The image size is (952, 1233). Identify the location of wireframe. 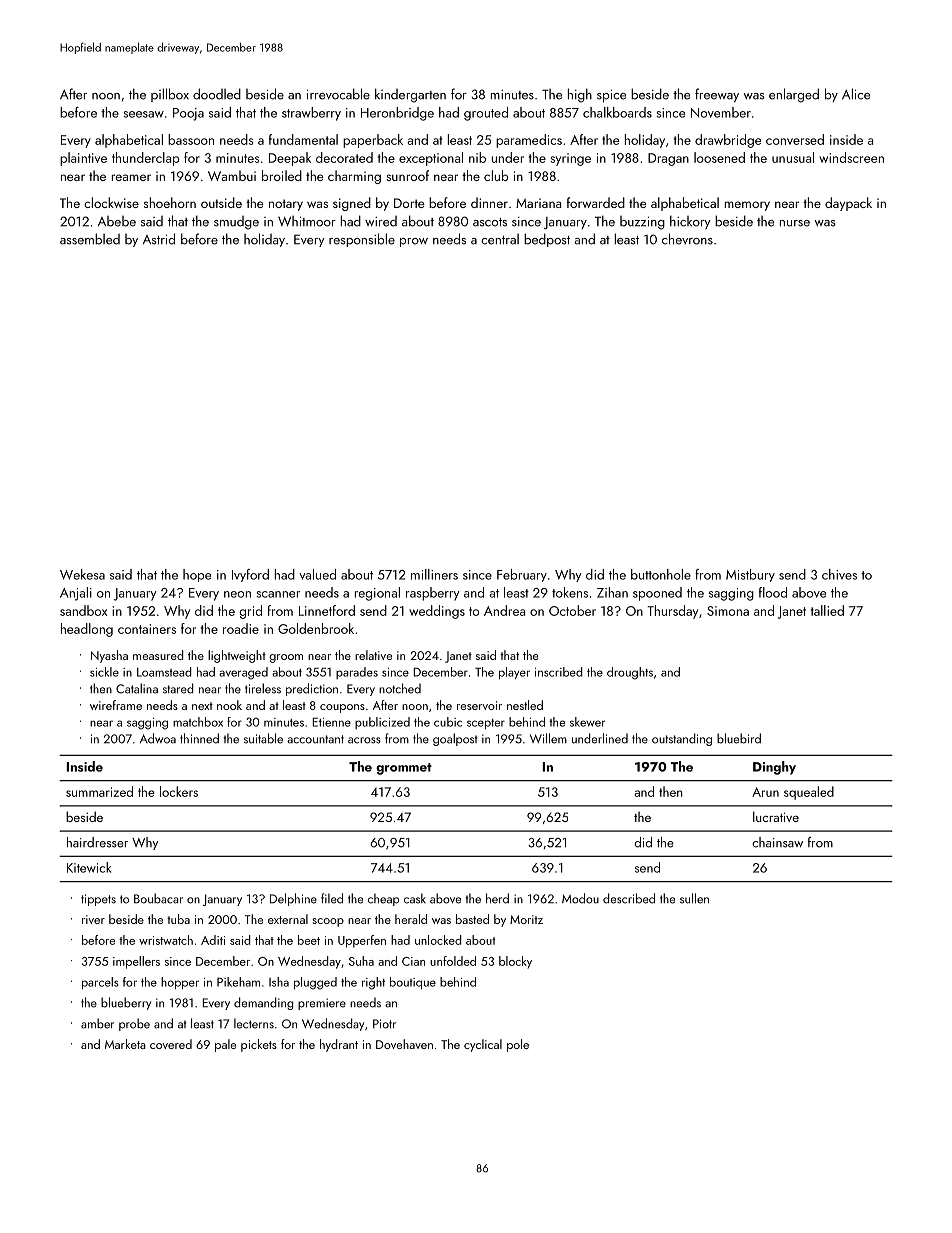
(116, 705).
